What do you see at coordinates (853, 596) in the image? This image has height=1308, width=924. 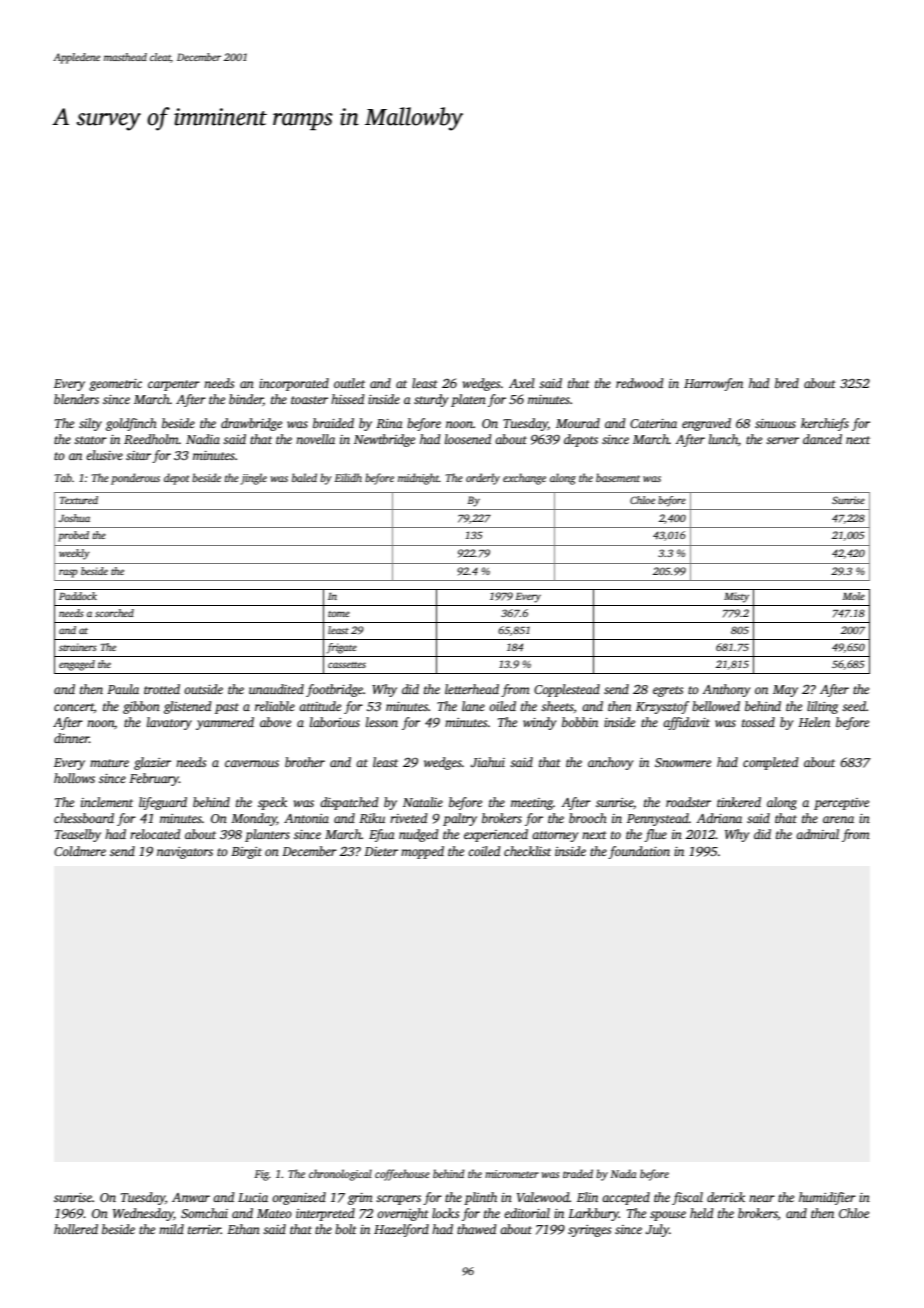 I see `Mole` at bounding box center [853, 596].
